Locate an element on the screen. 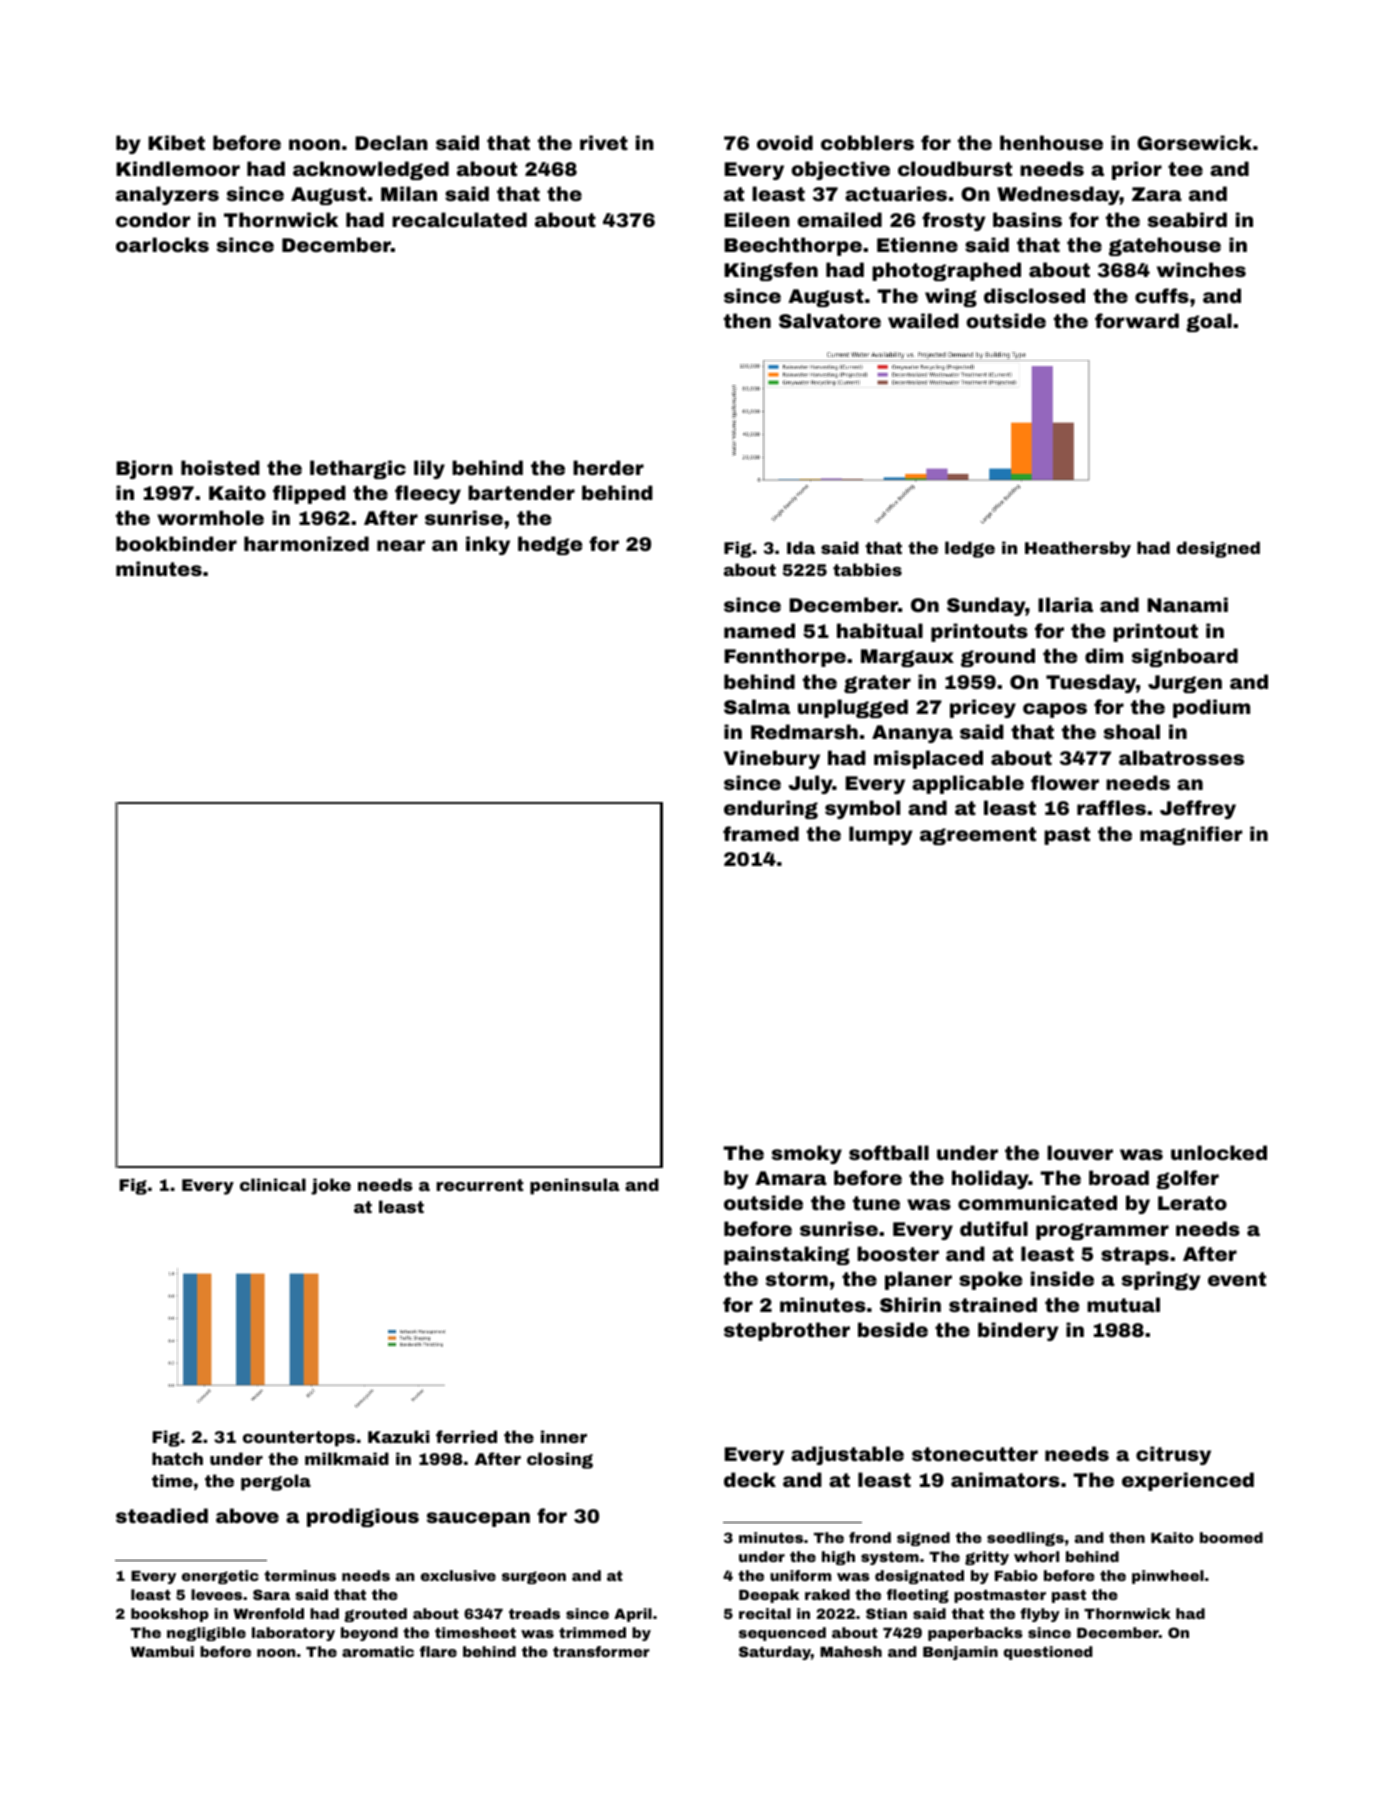 The width and height of the screenshot is (1386, 1793). rivet is located at coordinates (604, 142).
